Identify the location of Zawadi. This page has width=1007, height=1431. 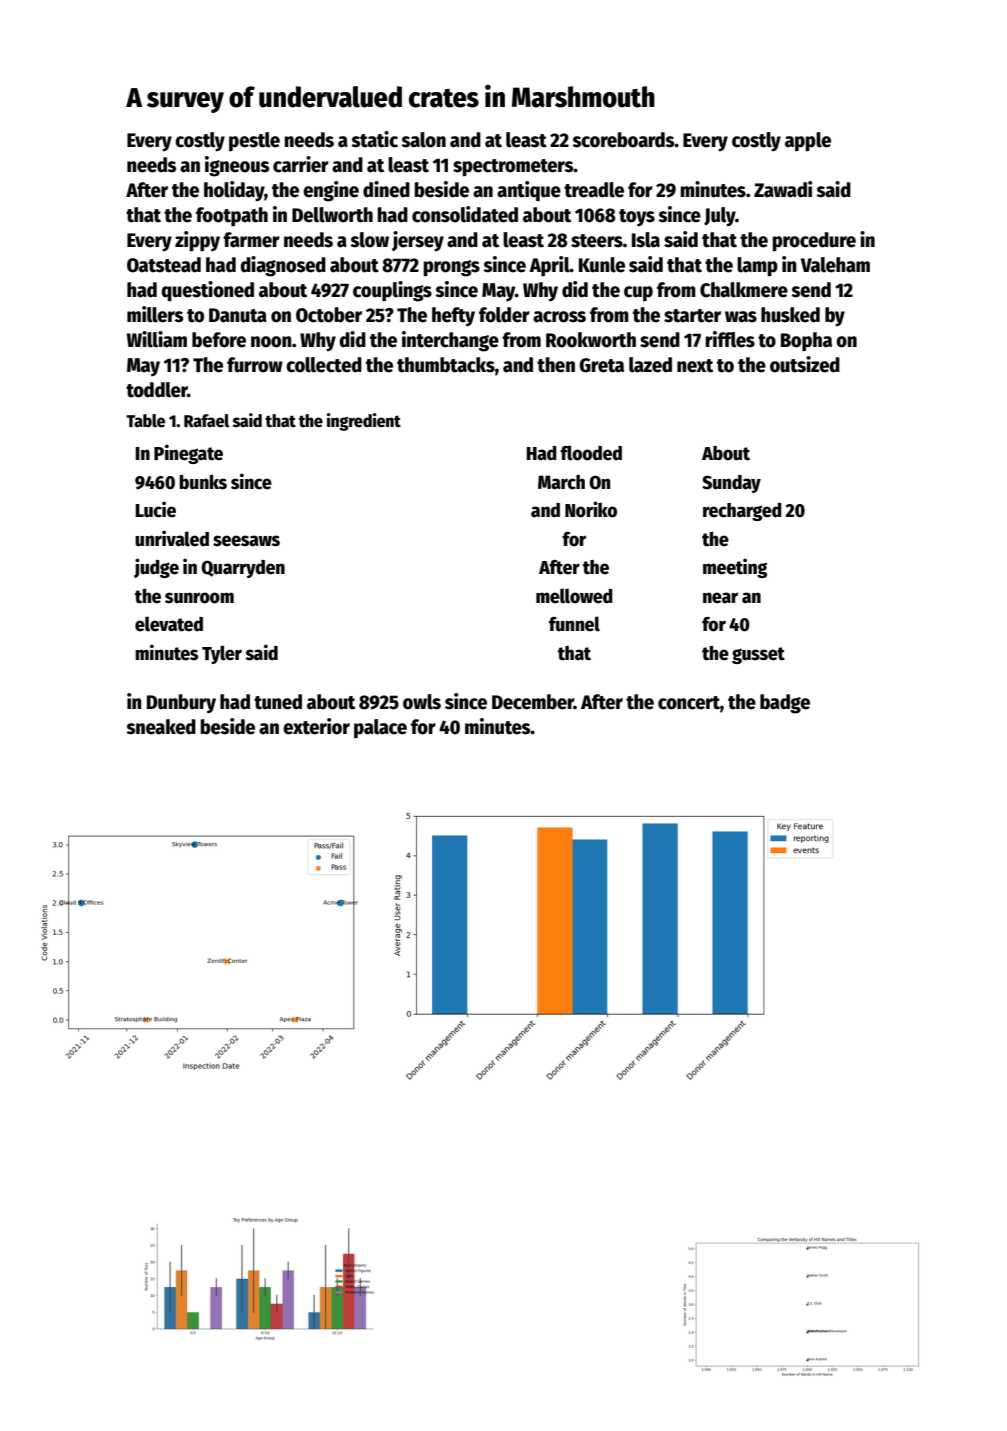
(783, 189).
